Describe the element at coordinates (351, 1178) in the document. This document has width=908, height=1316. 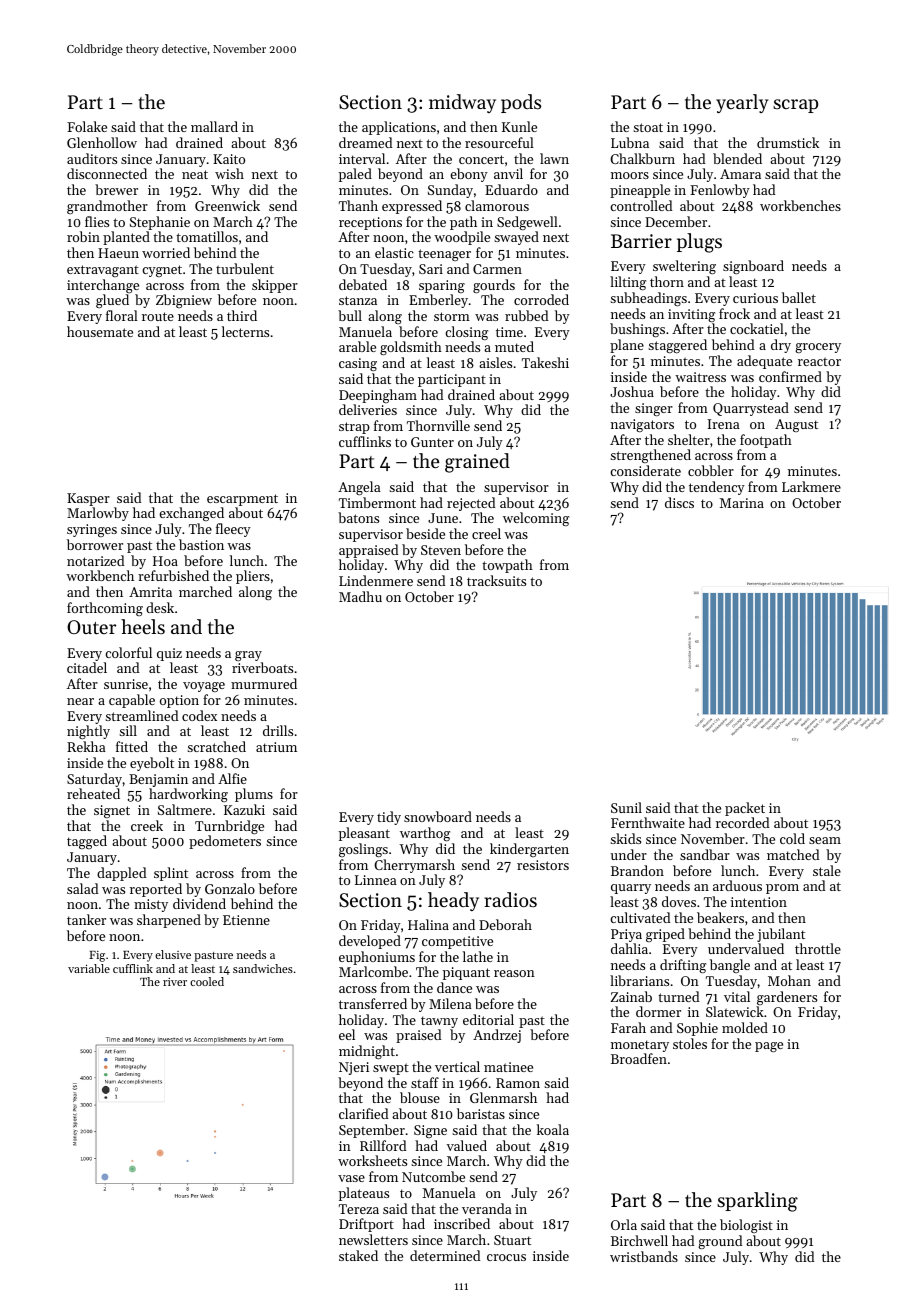
I see `vase` at that location.
